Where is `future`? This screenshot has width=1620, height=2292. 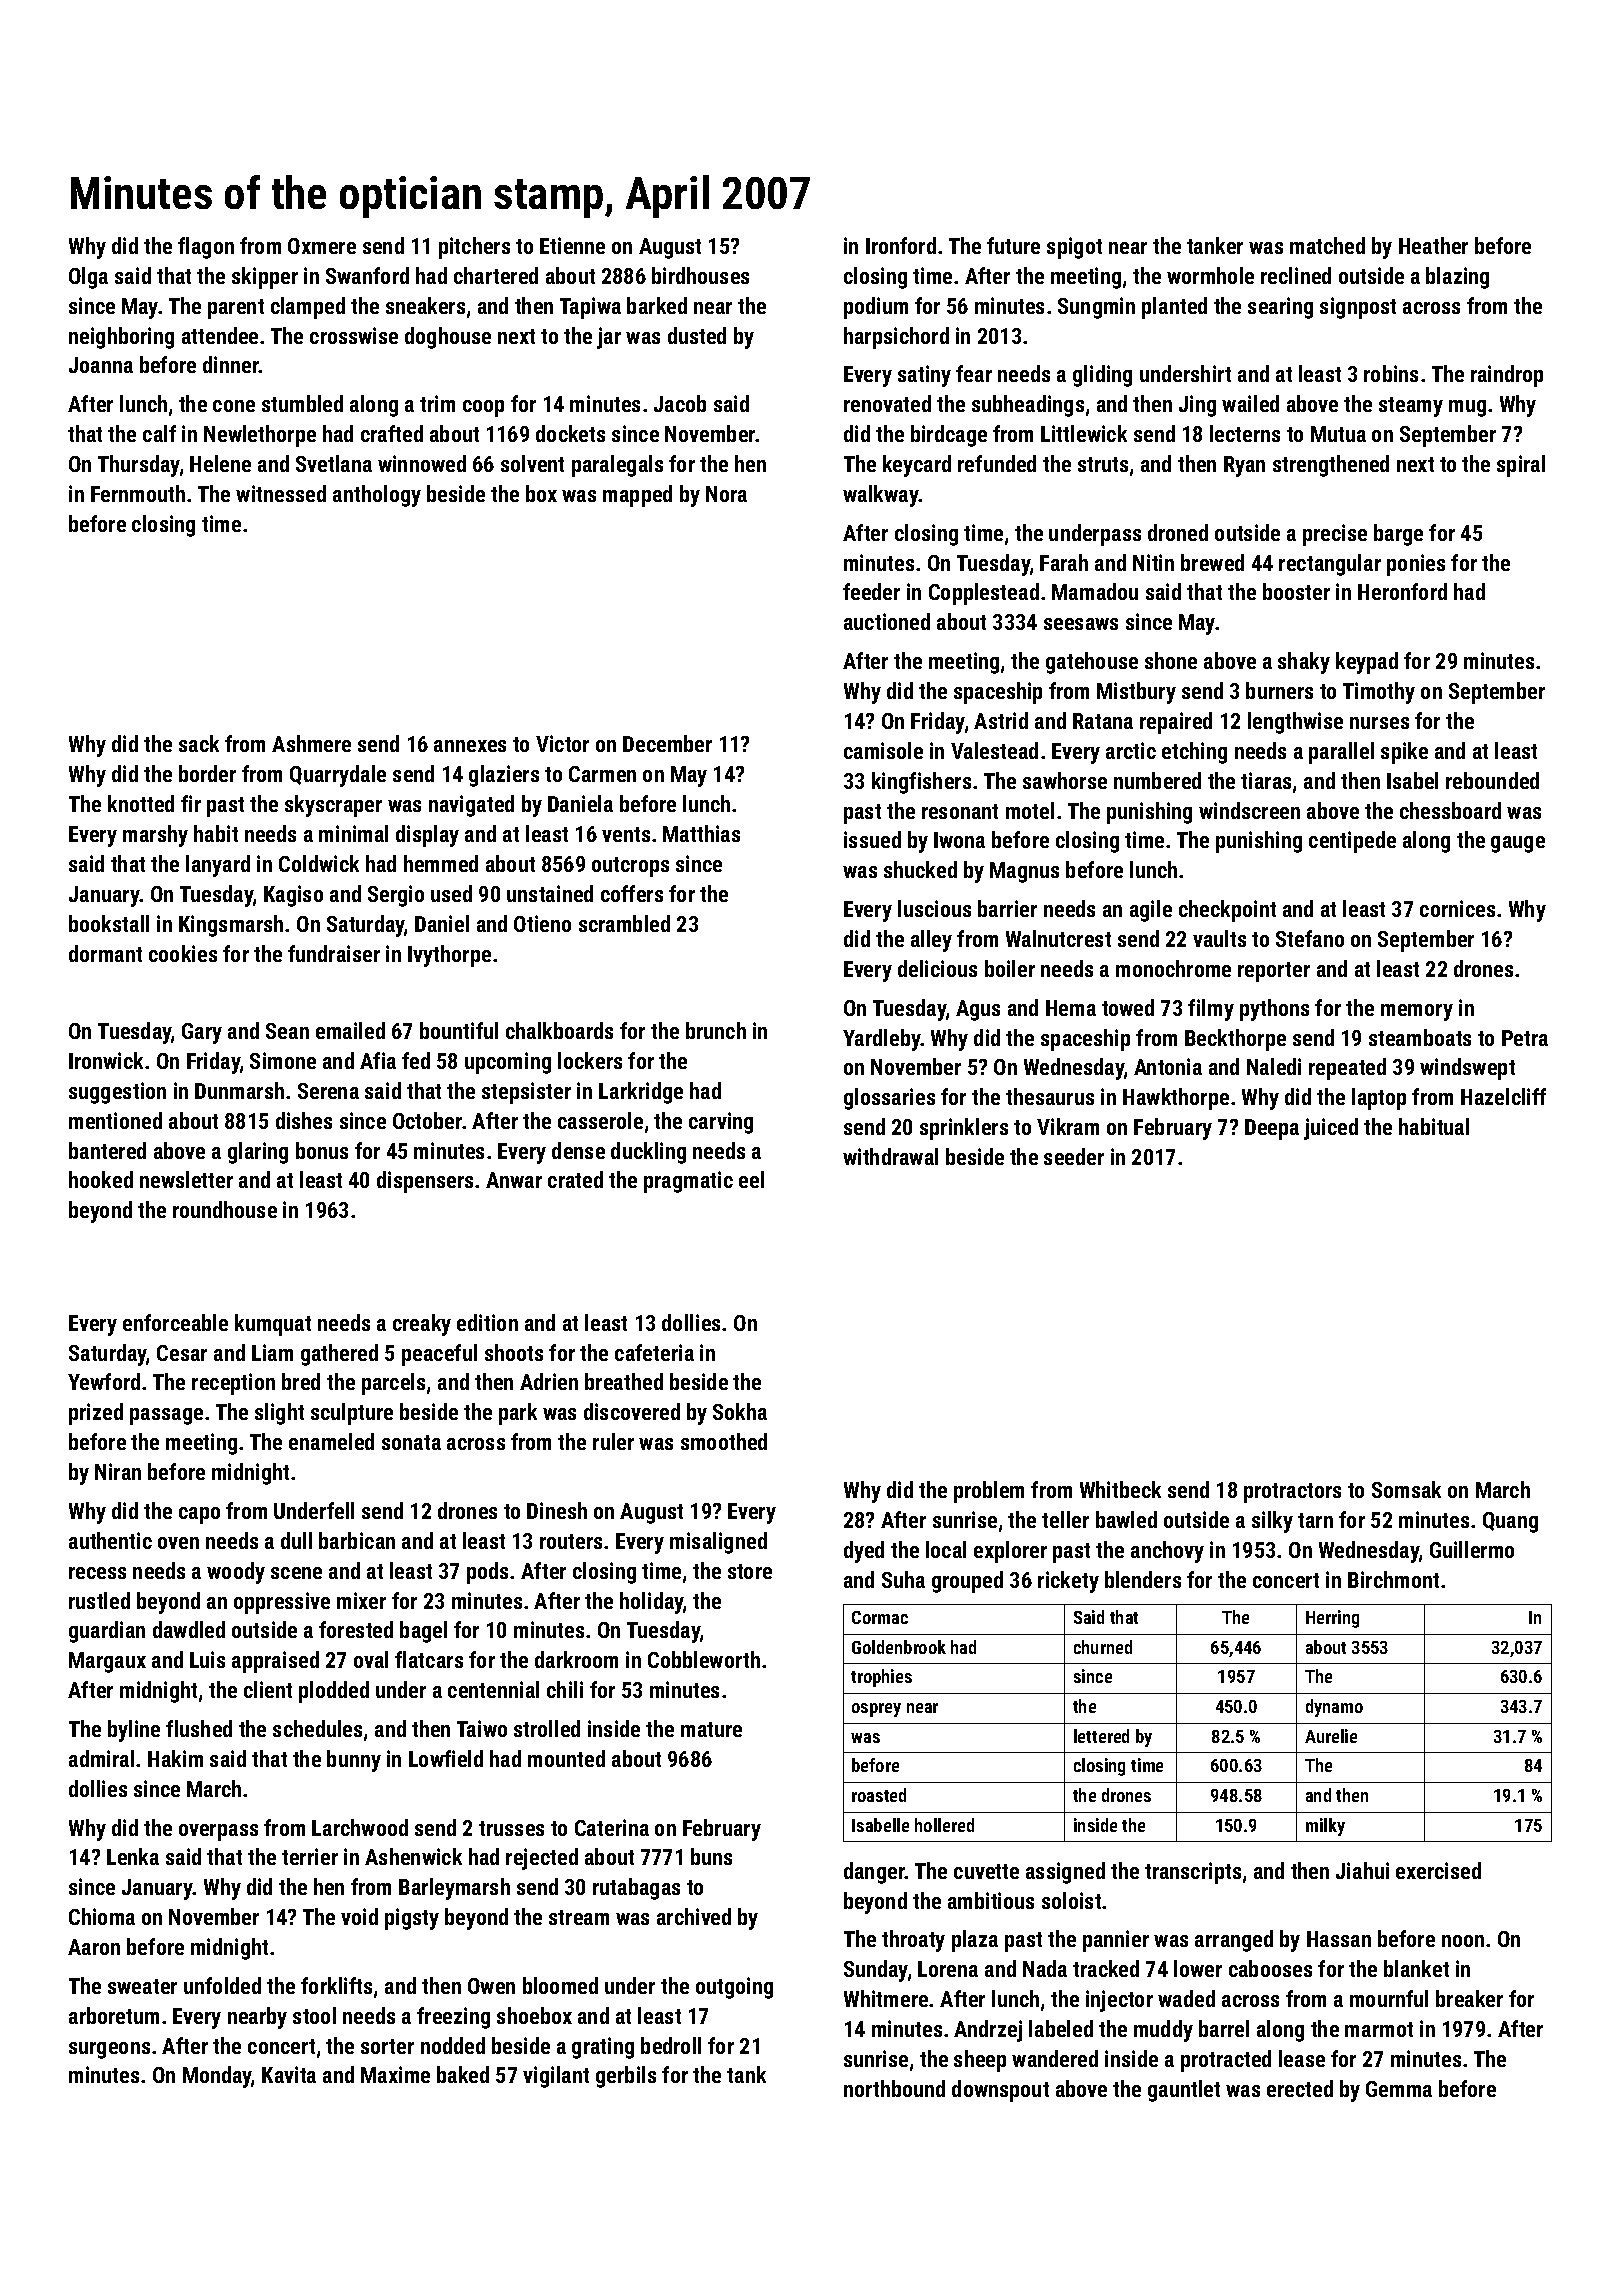 future is located at coordinates (1013, 245).
